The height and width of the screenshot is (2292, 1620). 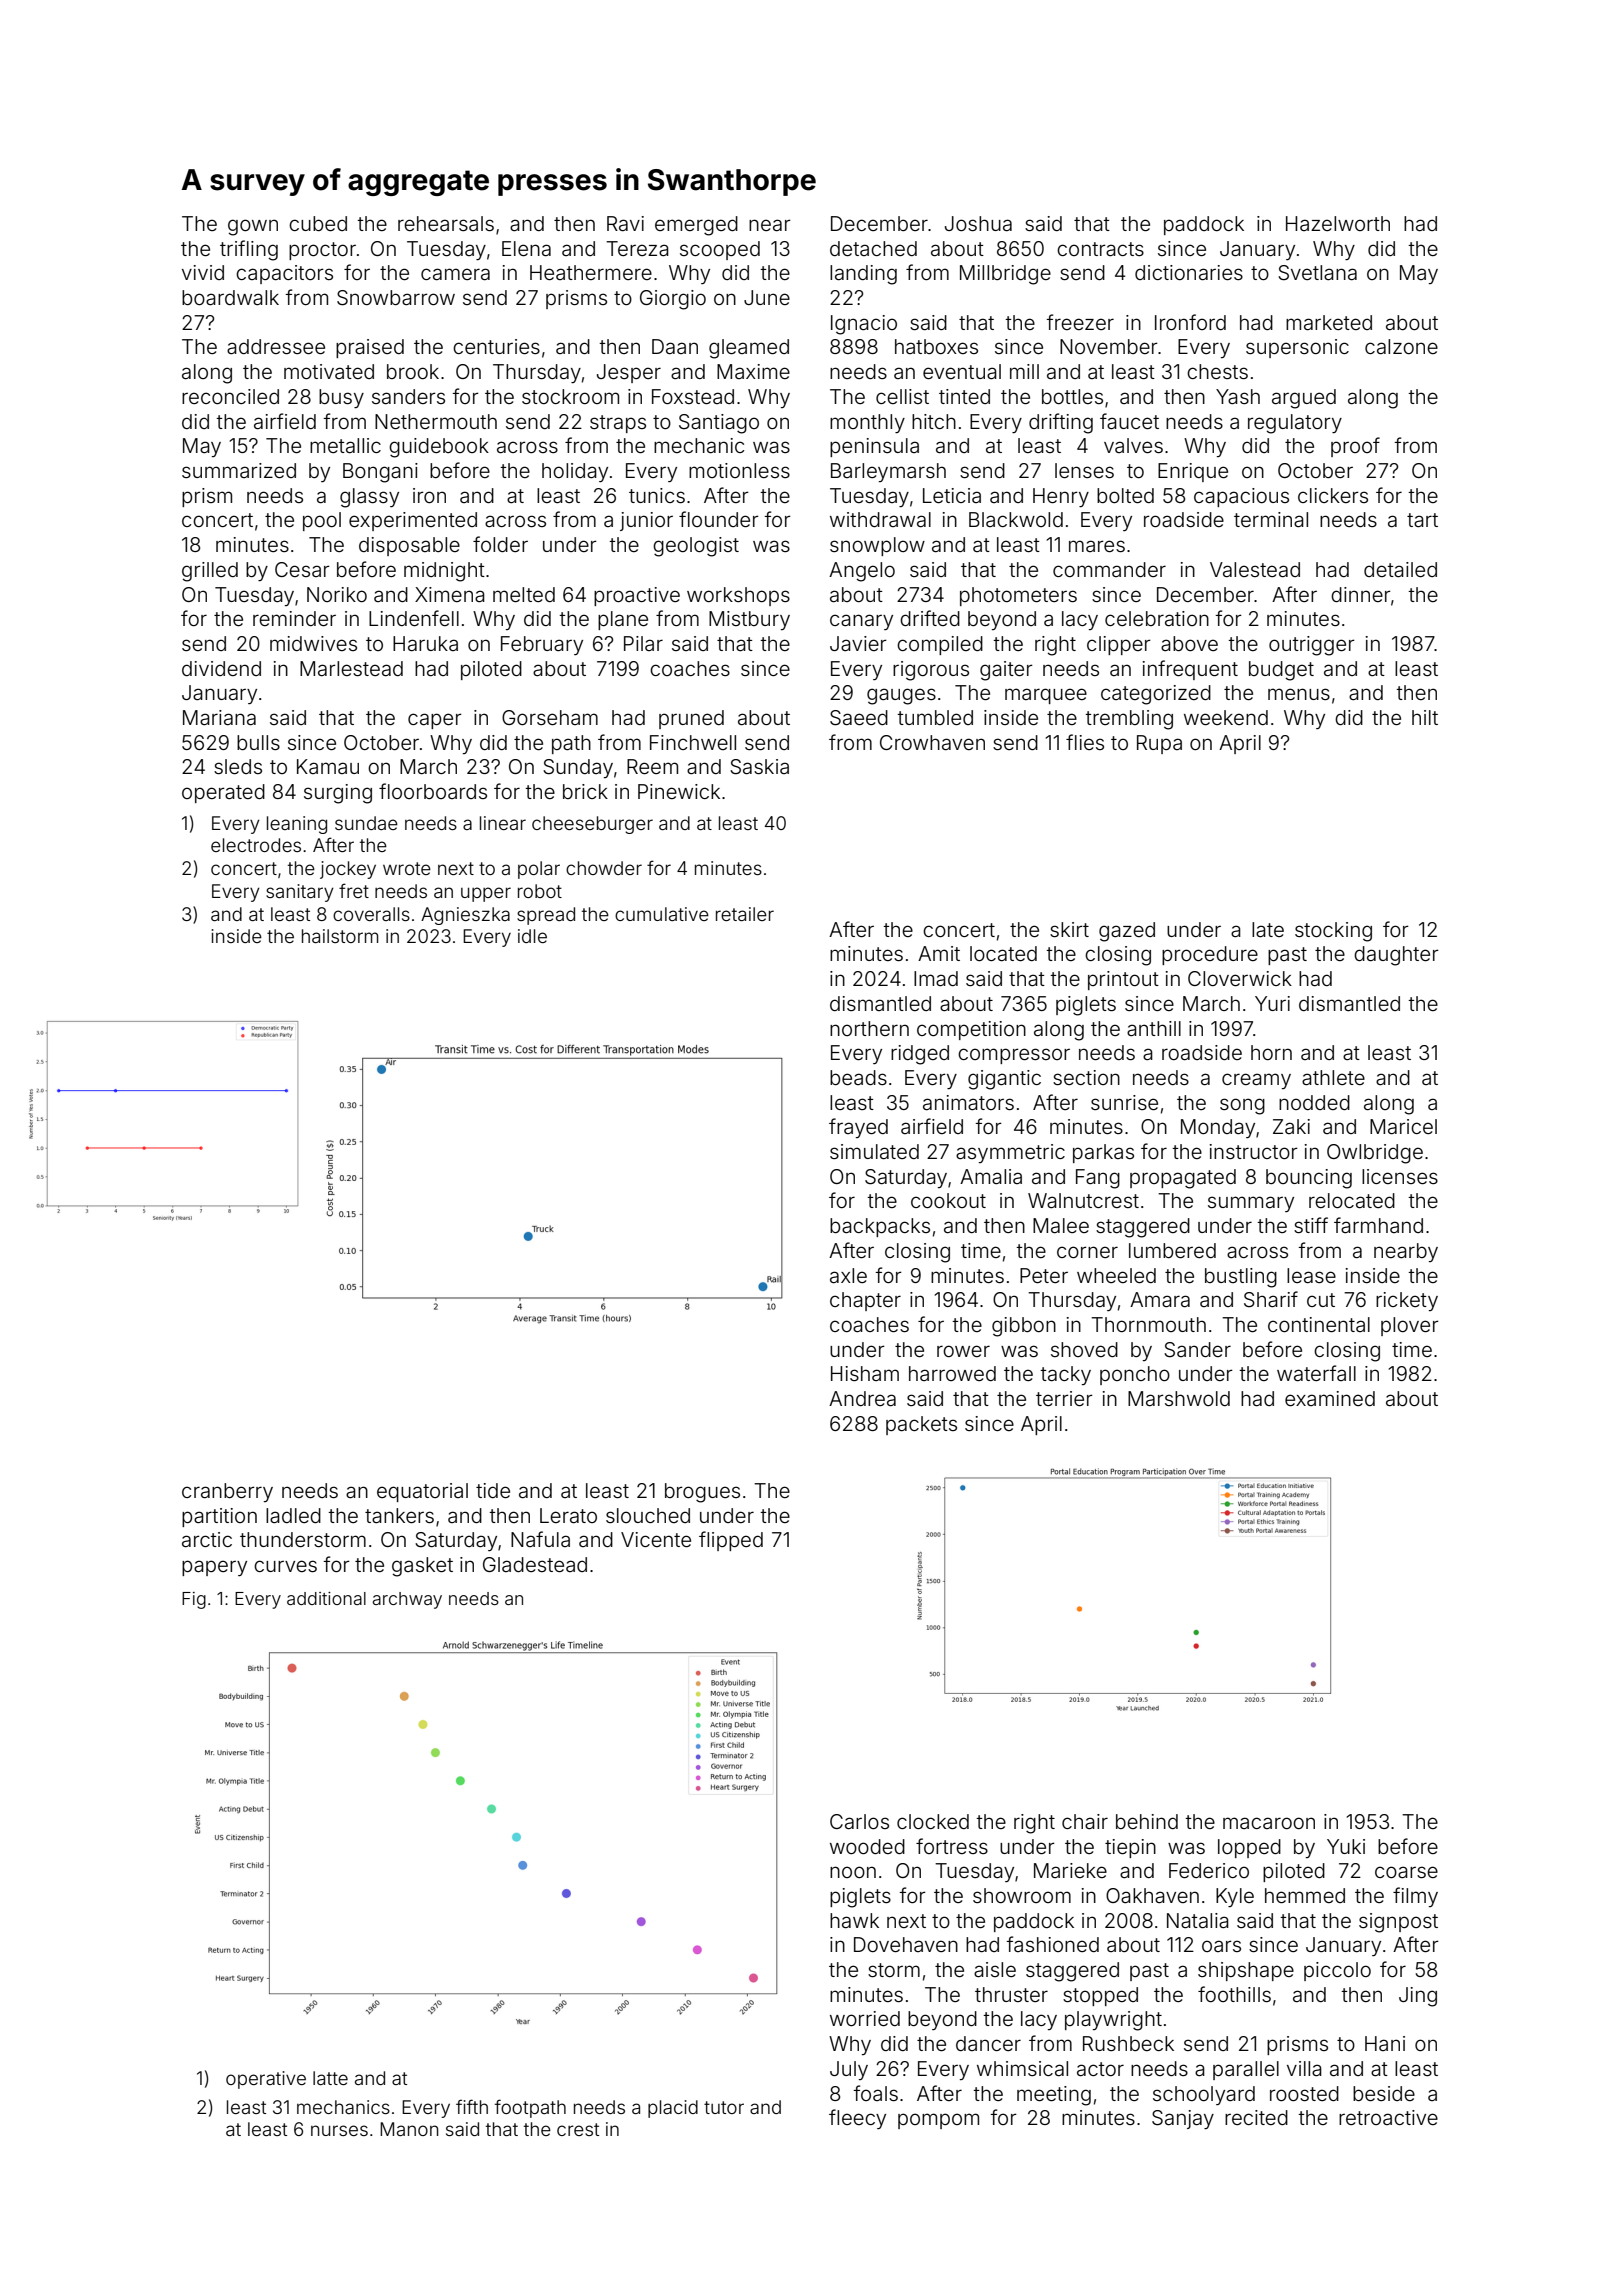 I want to click on brook, so click(x=413, y=371).
